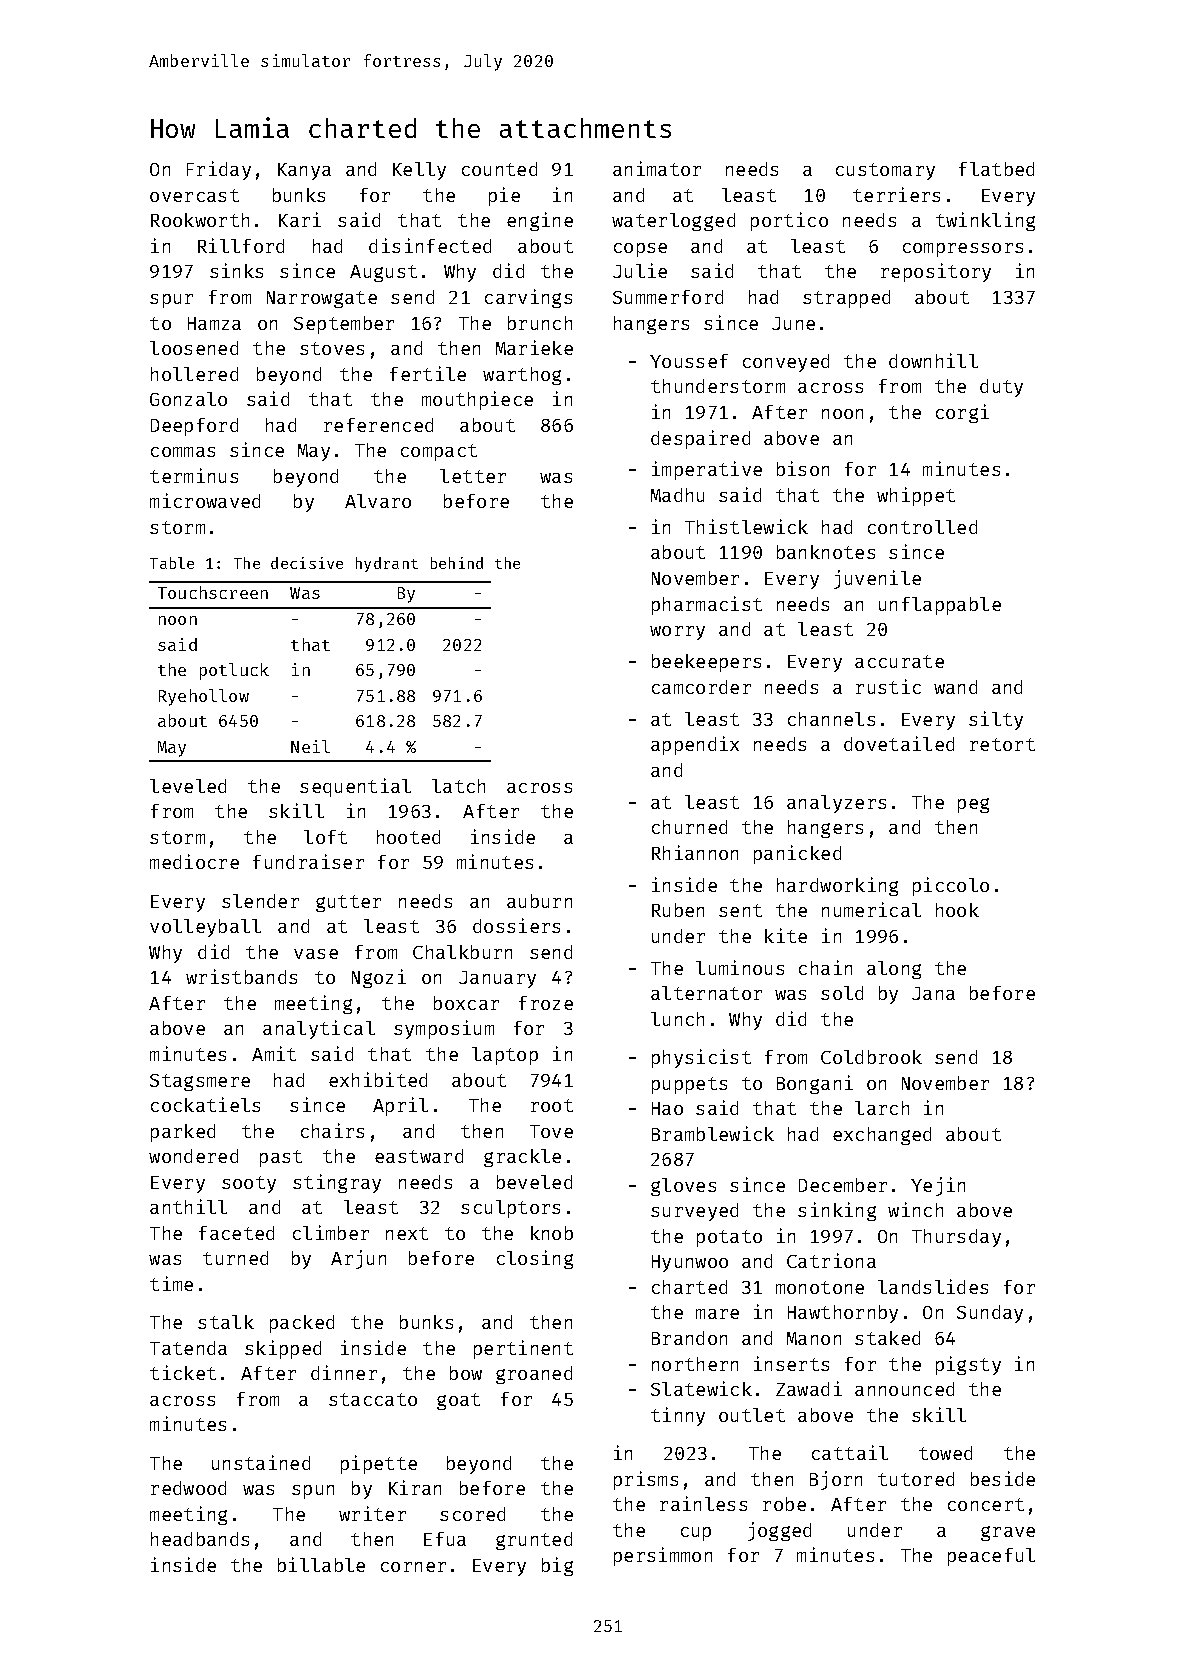 Image resolution: width=1186 pixels, height=1677 pixels. What do you see at coordinates (457, 563) in the image?
I see `behind` at bounding box center [457, 563].
